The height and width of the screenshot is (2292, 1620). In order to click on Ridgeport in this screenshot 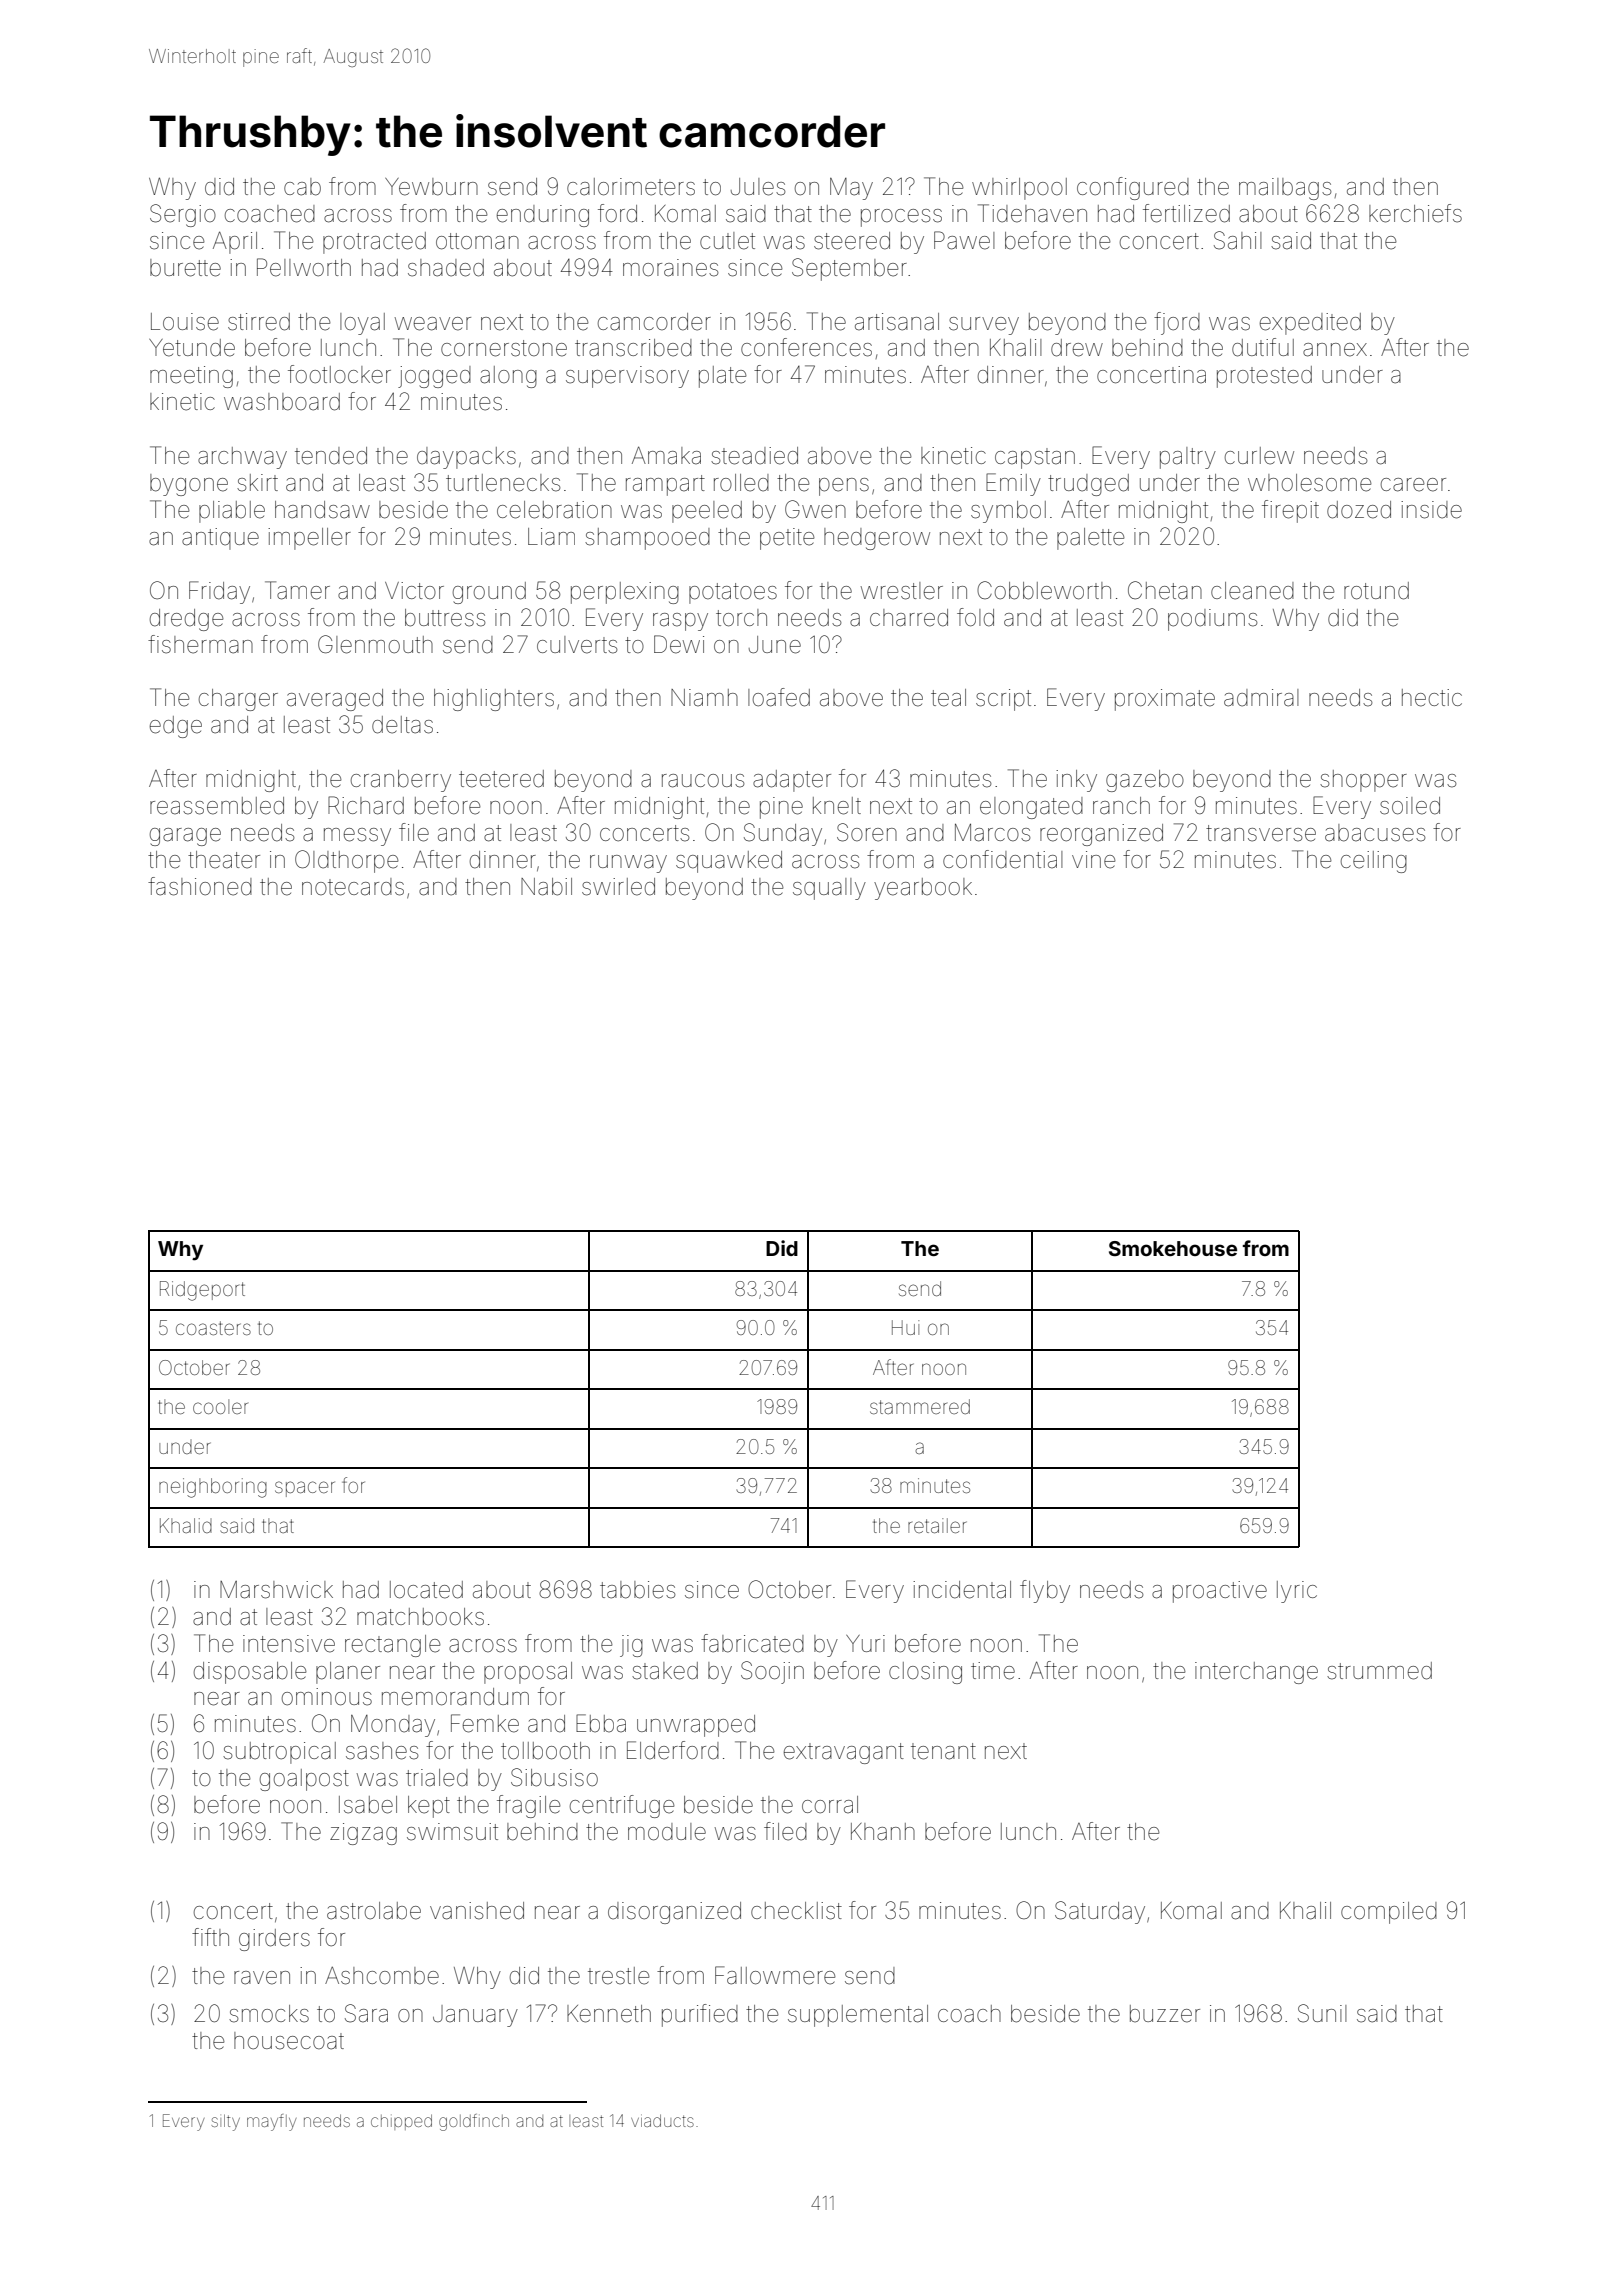, I will do `click(202, 1291)`.
